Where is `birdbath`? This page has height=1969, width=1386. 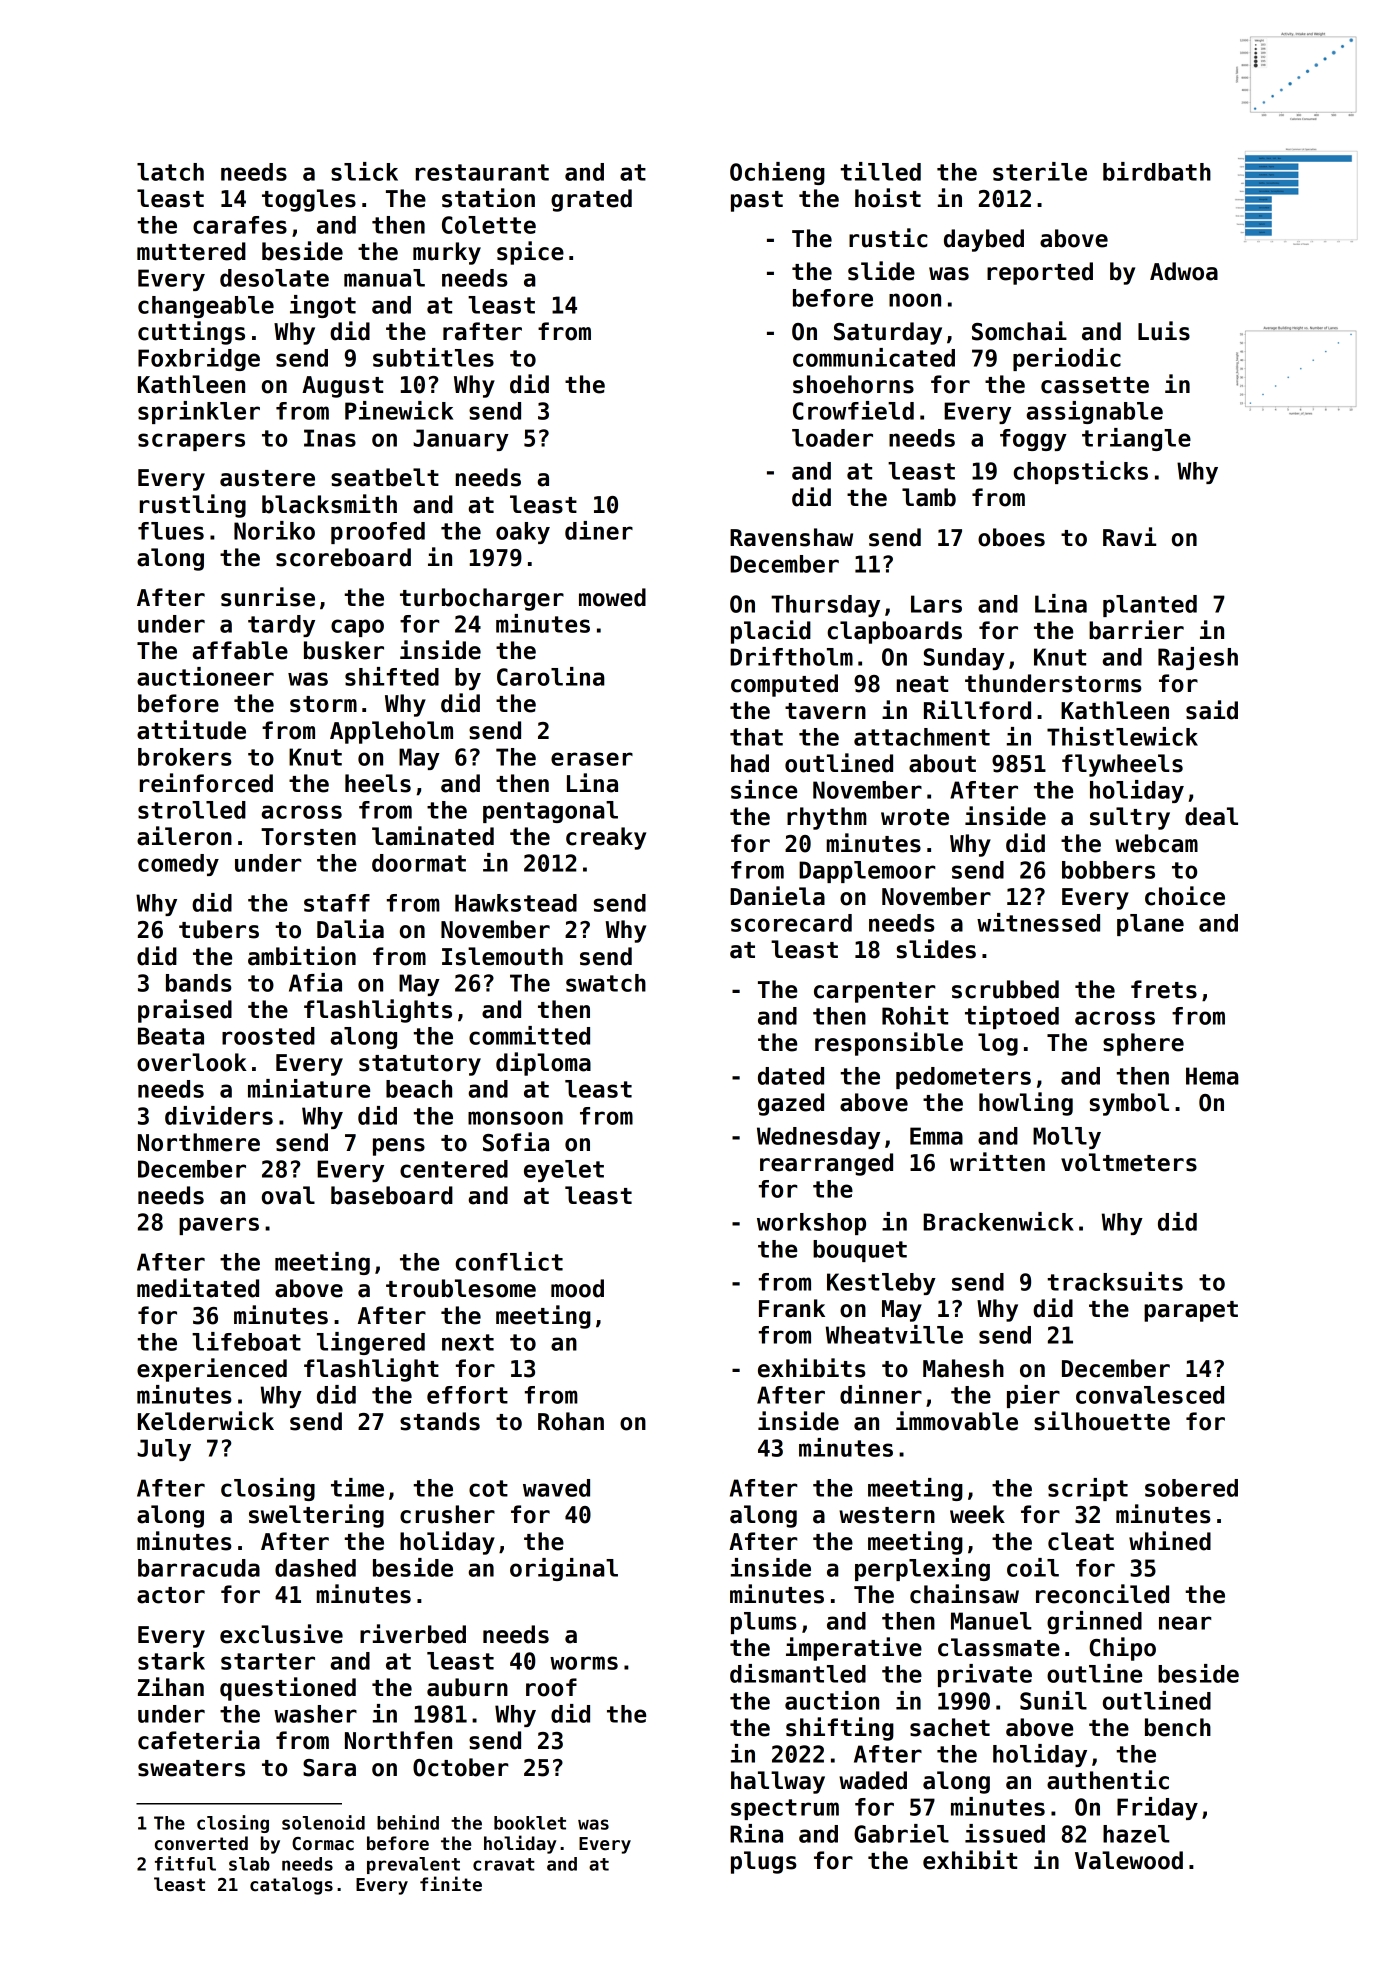 birdbath is located at coordinates (1157, 171).
